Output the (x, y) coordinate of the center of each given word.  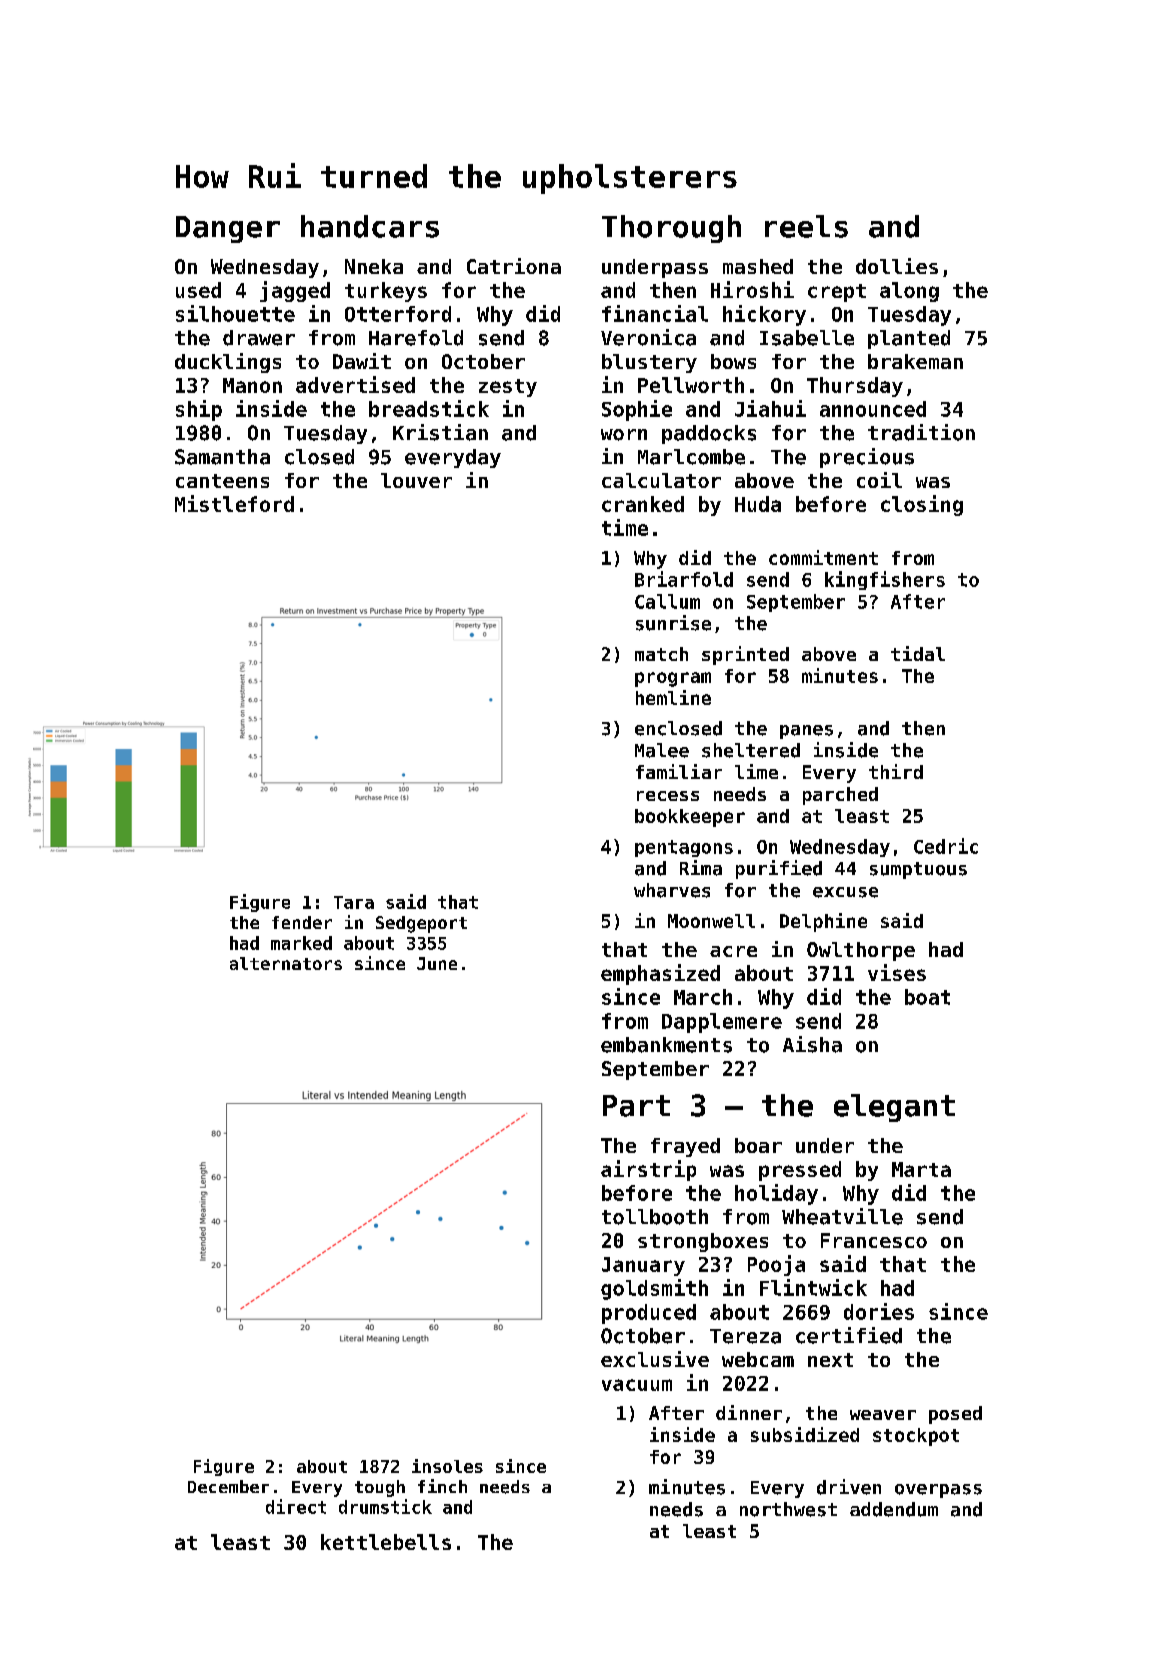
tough (380, 1488)
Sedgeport (421, 924)
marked (301, 943)
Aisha (812, 1044)
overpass (938, 1491)
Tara (354, 902)
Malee (662, 750)
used (198, 290)
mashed (758, 266)
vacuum (637, 1385)
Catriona (514, 266)
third (896, 771)
